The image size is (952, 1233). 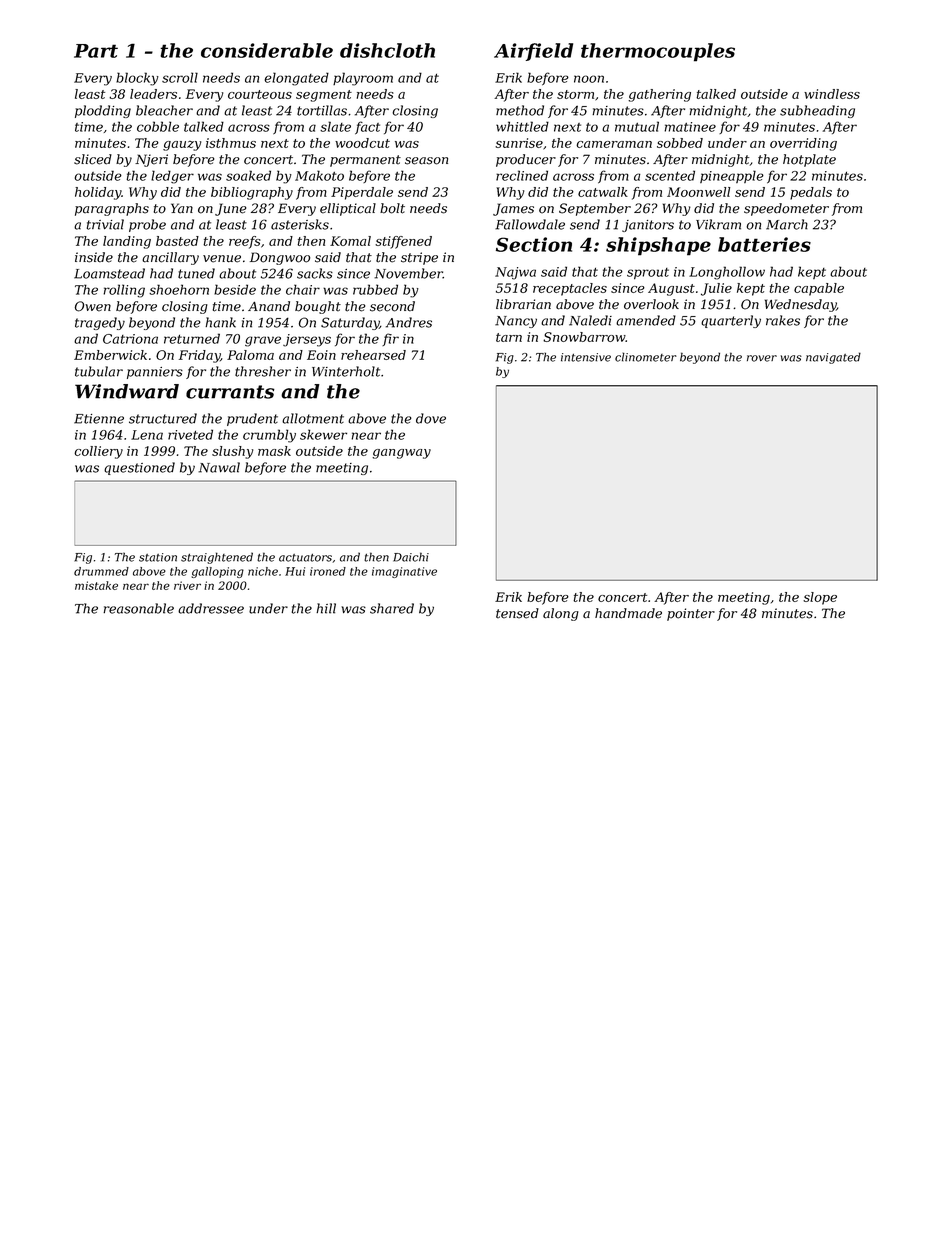 What do you see at coordinates (326, 608) in the screenshot?
I see `hill` at bounding box center [326, 608].
